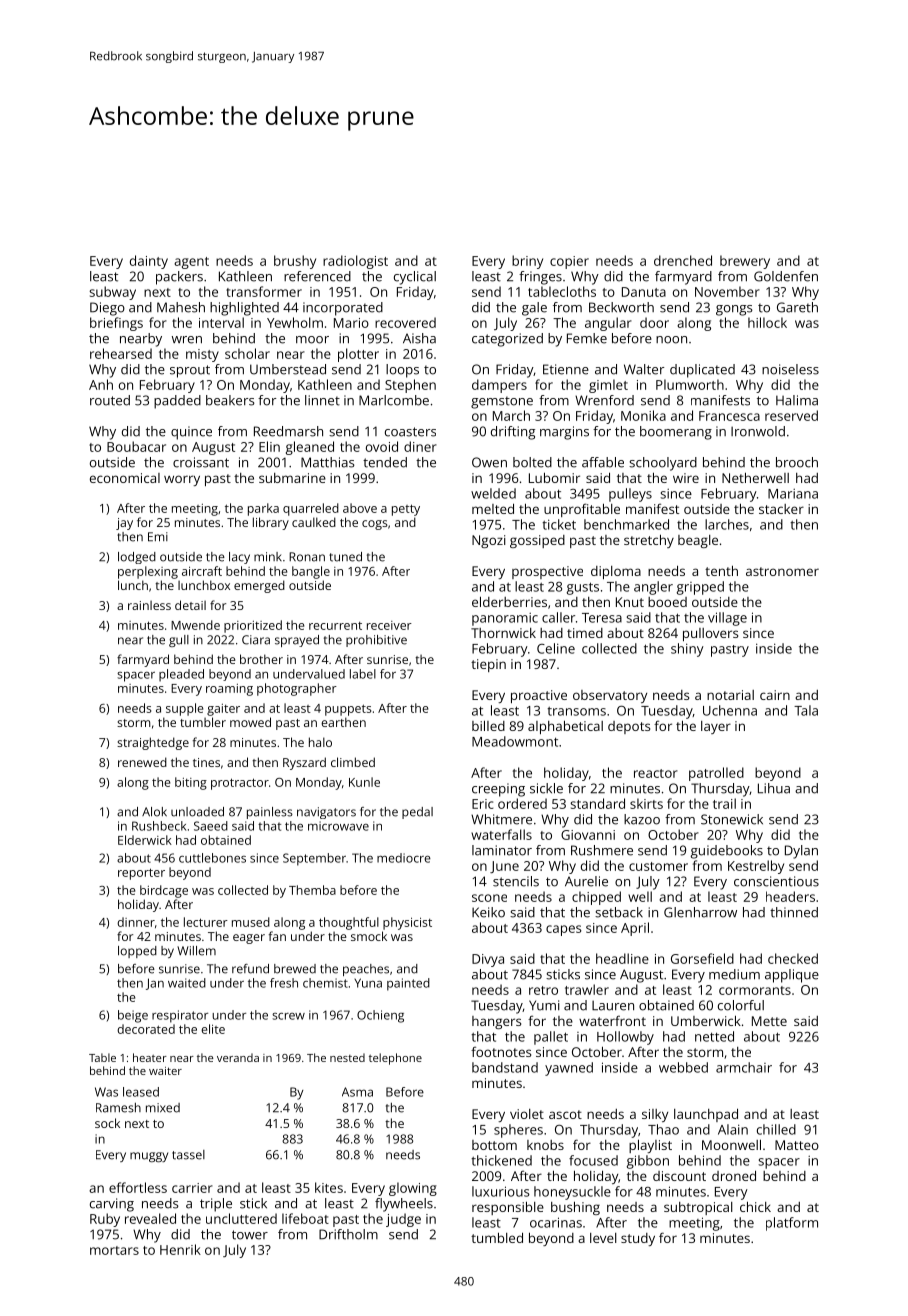 This screenshot has height=1316, width=908. I want to click on applique, so click(792, 976).
